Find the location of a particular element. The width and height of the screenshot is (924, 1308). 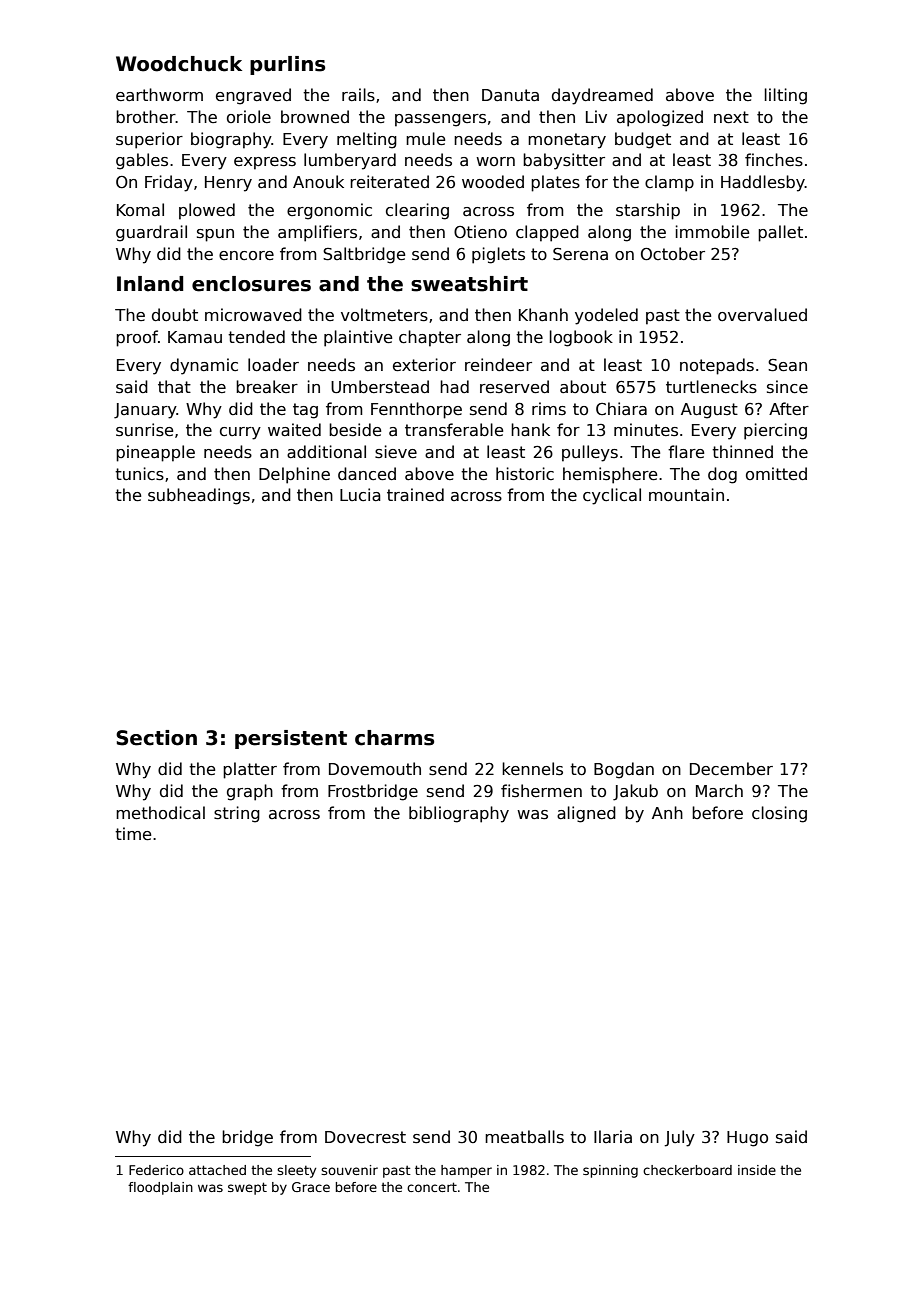

cyclical is located at coordinates (612, 496).
